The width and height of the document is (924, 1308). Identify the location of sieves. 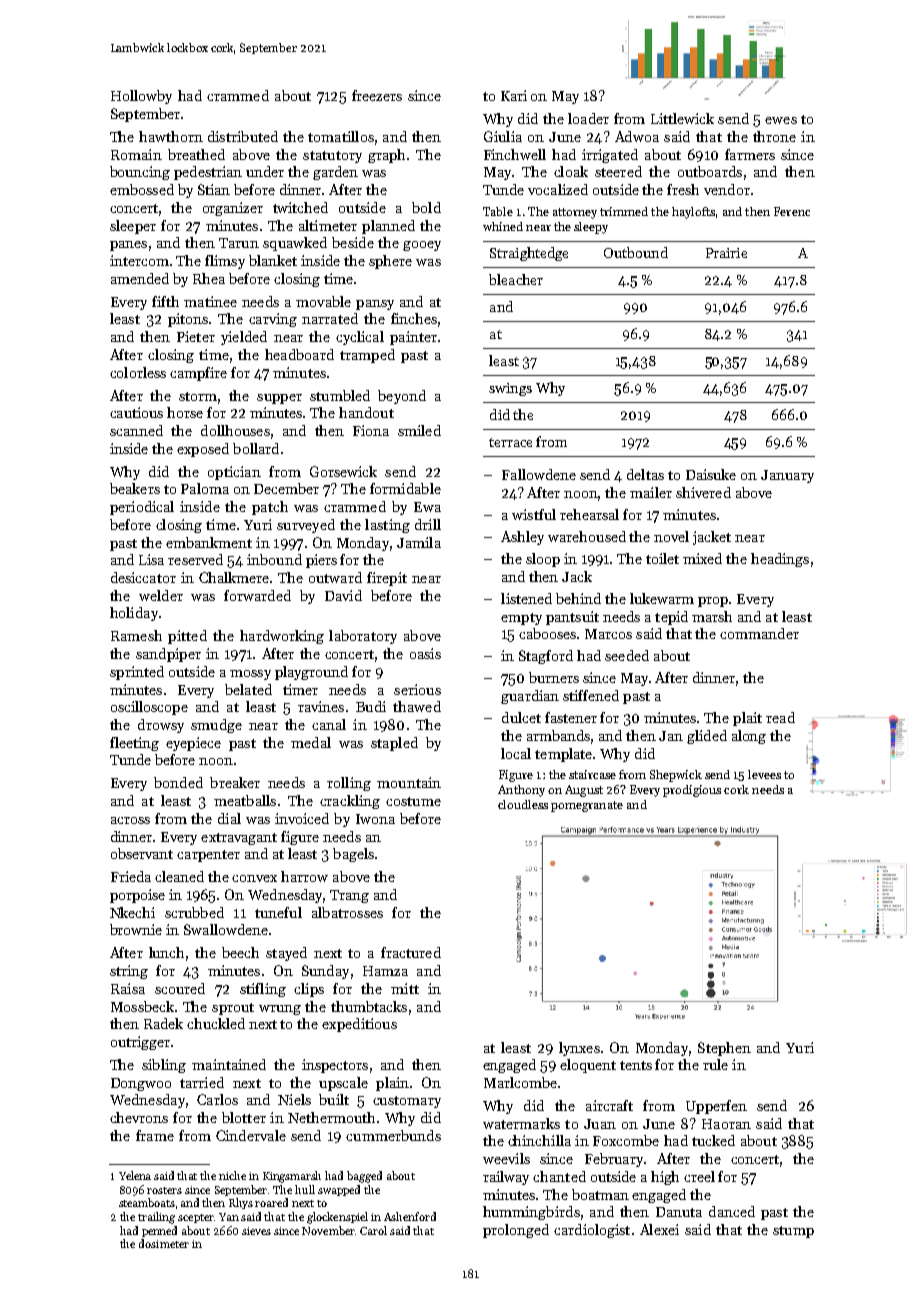
(256, 1231).
